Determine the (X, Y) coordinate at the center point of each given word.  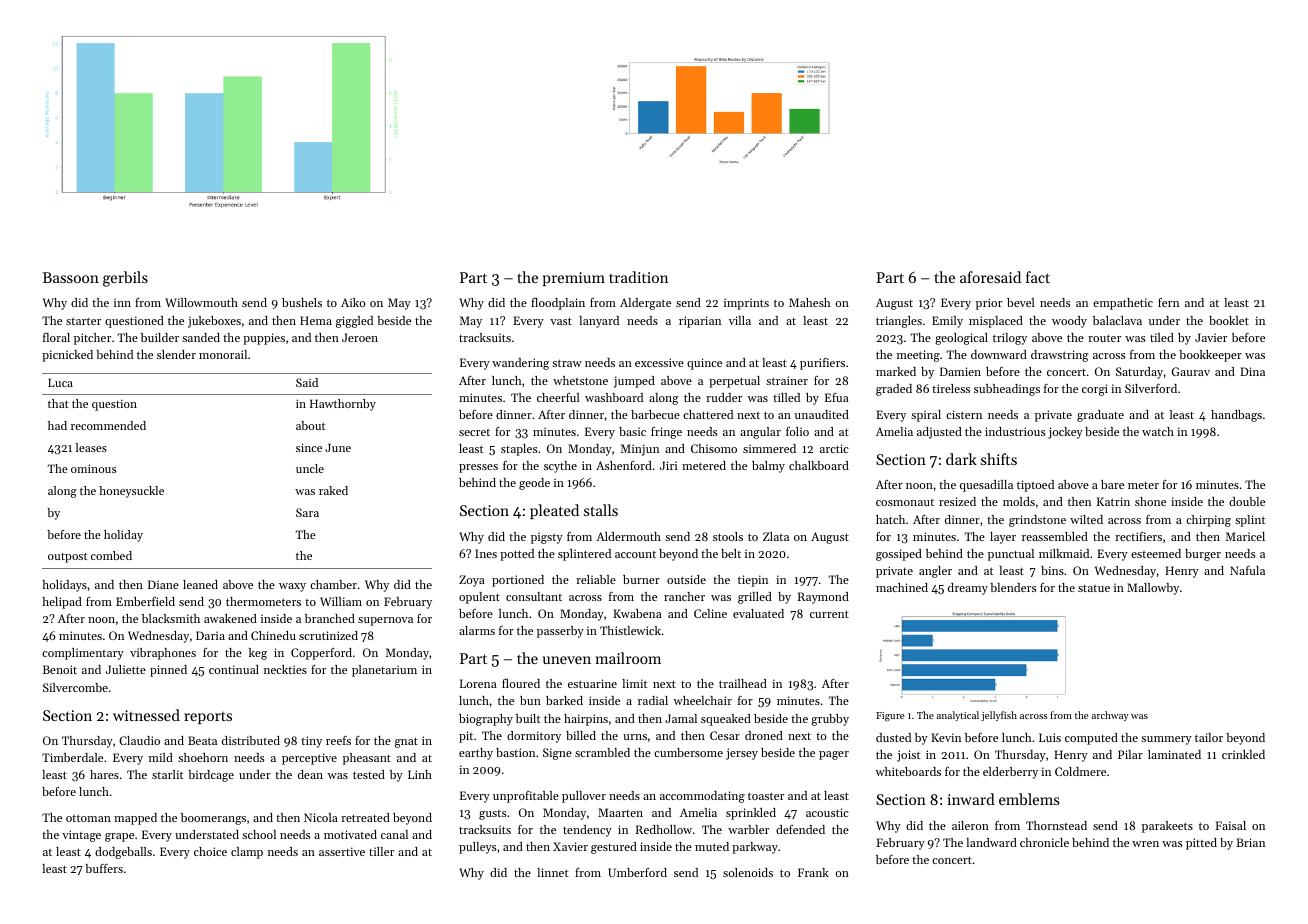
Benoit (60, 669)
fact (1038, 277)
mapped (135, 819)
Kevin (946, 737)
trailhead (743, 683)
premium (574, 279)
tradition (638, 277)
